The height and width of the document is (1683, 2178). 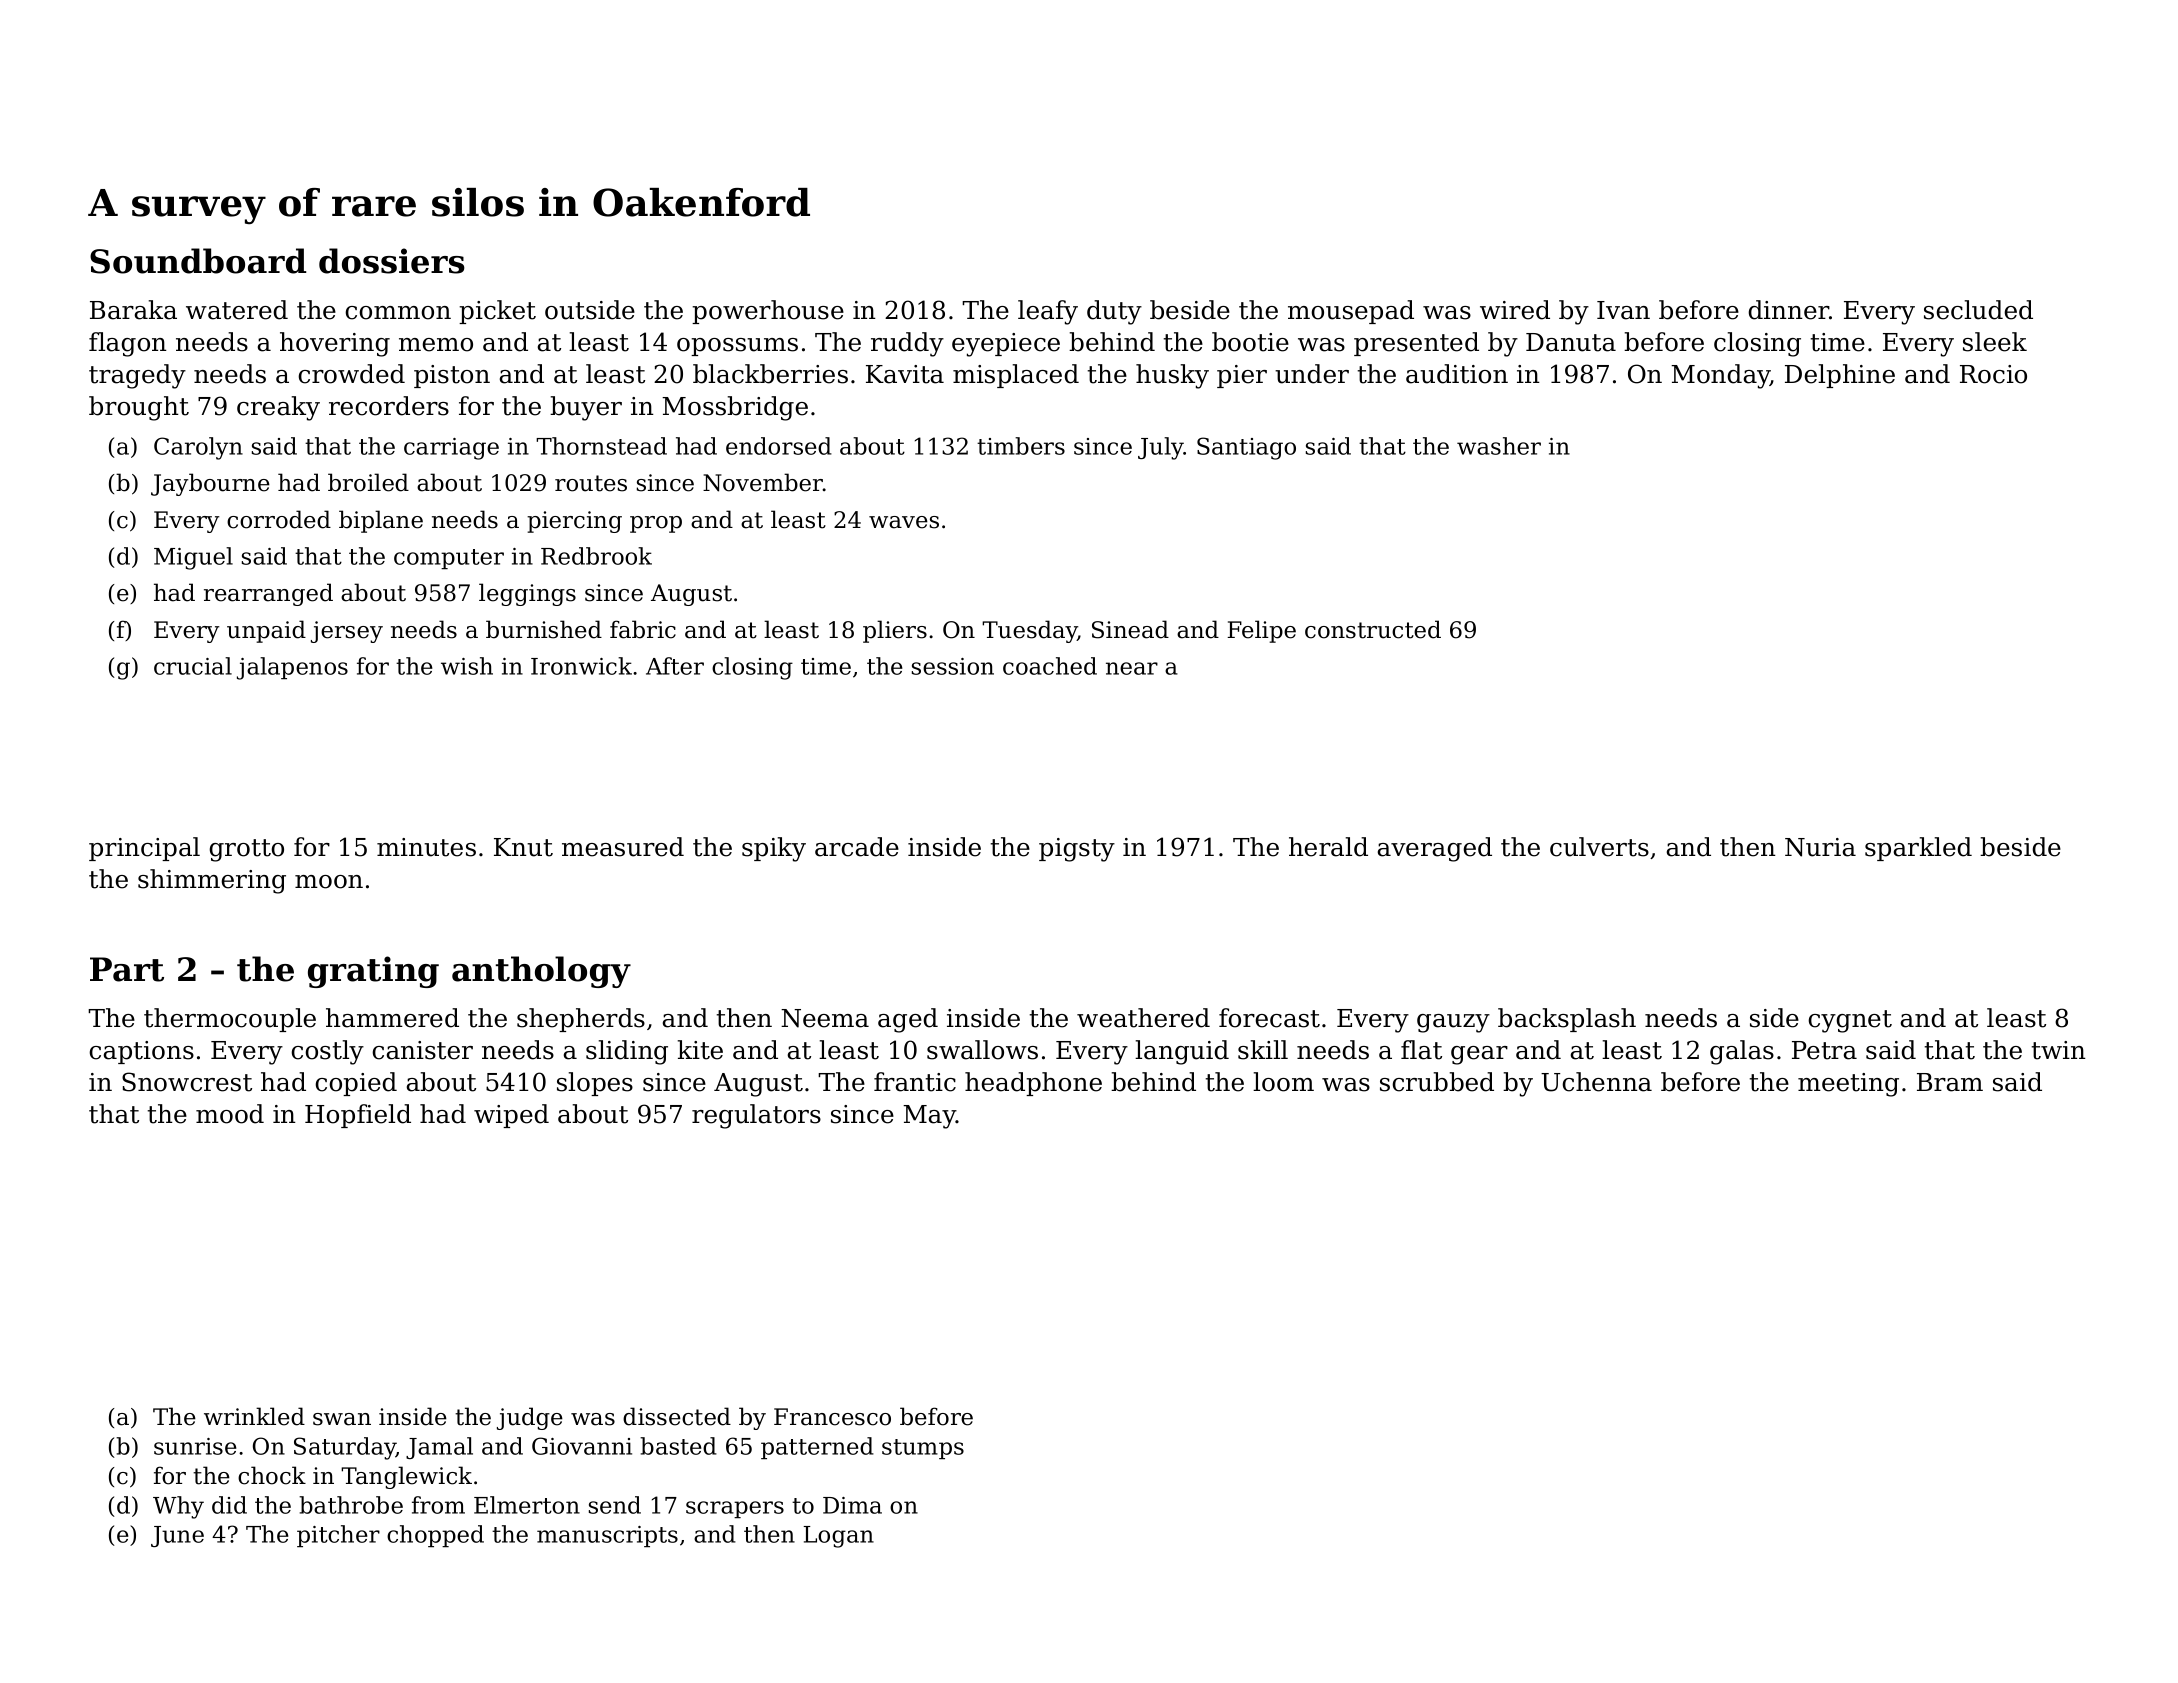 I want to click on secluded, so click(x=1978, y=310).
